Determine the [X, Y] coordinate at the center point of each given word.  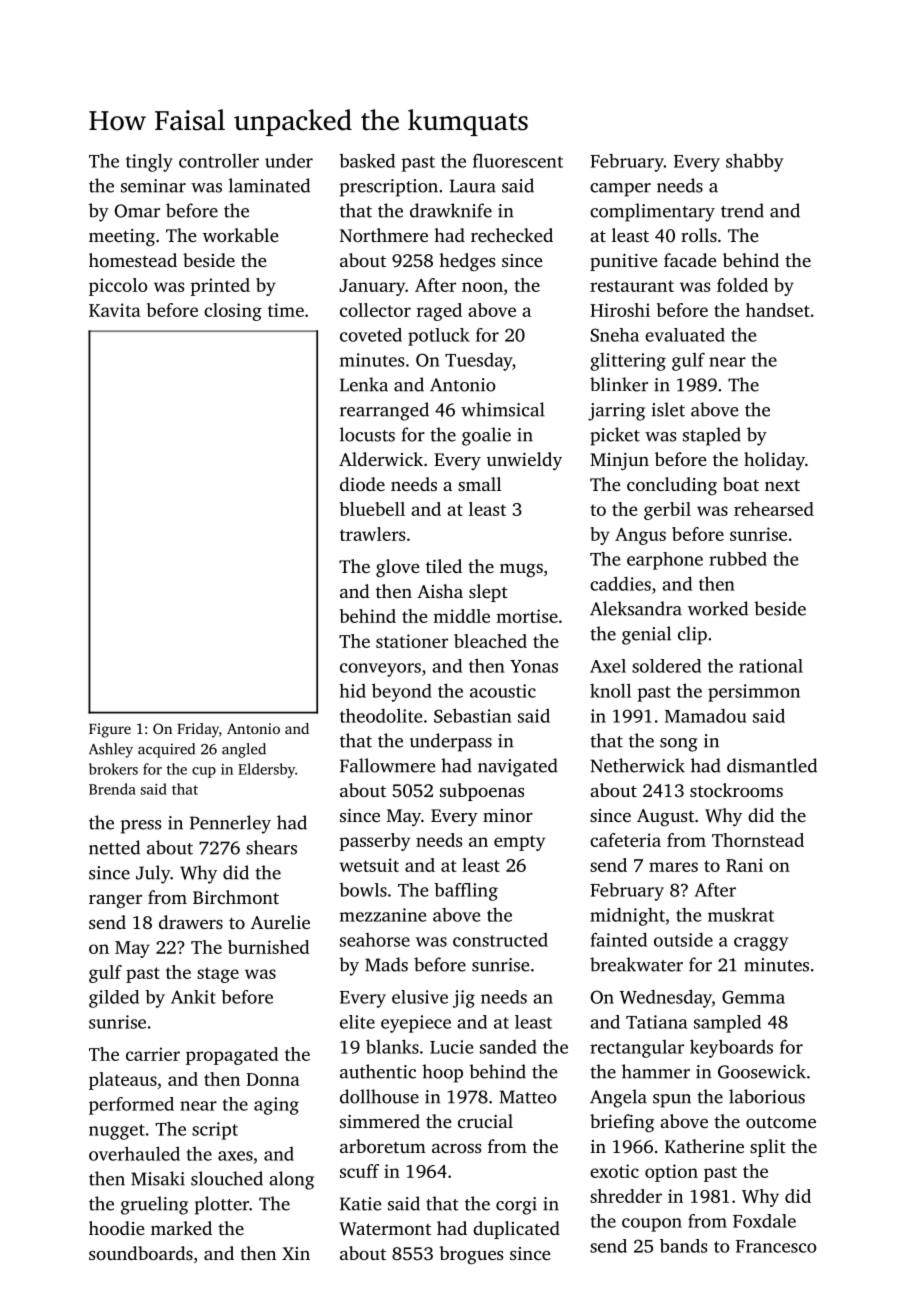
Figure [110, 730]
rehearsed [774, 509]
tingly [149, 162]
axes [235, 1156]
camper [620, 190]
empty [519, 843]
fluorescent [518, 160]
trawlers [372, 534]
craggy [761, 944]
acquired [166, 750]
